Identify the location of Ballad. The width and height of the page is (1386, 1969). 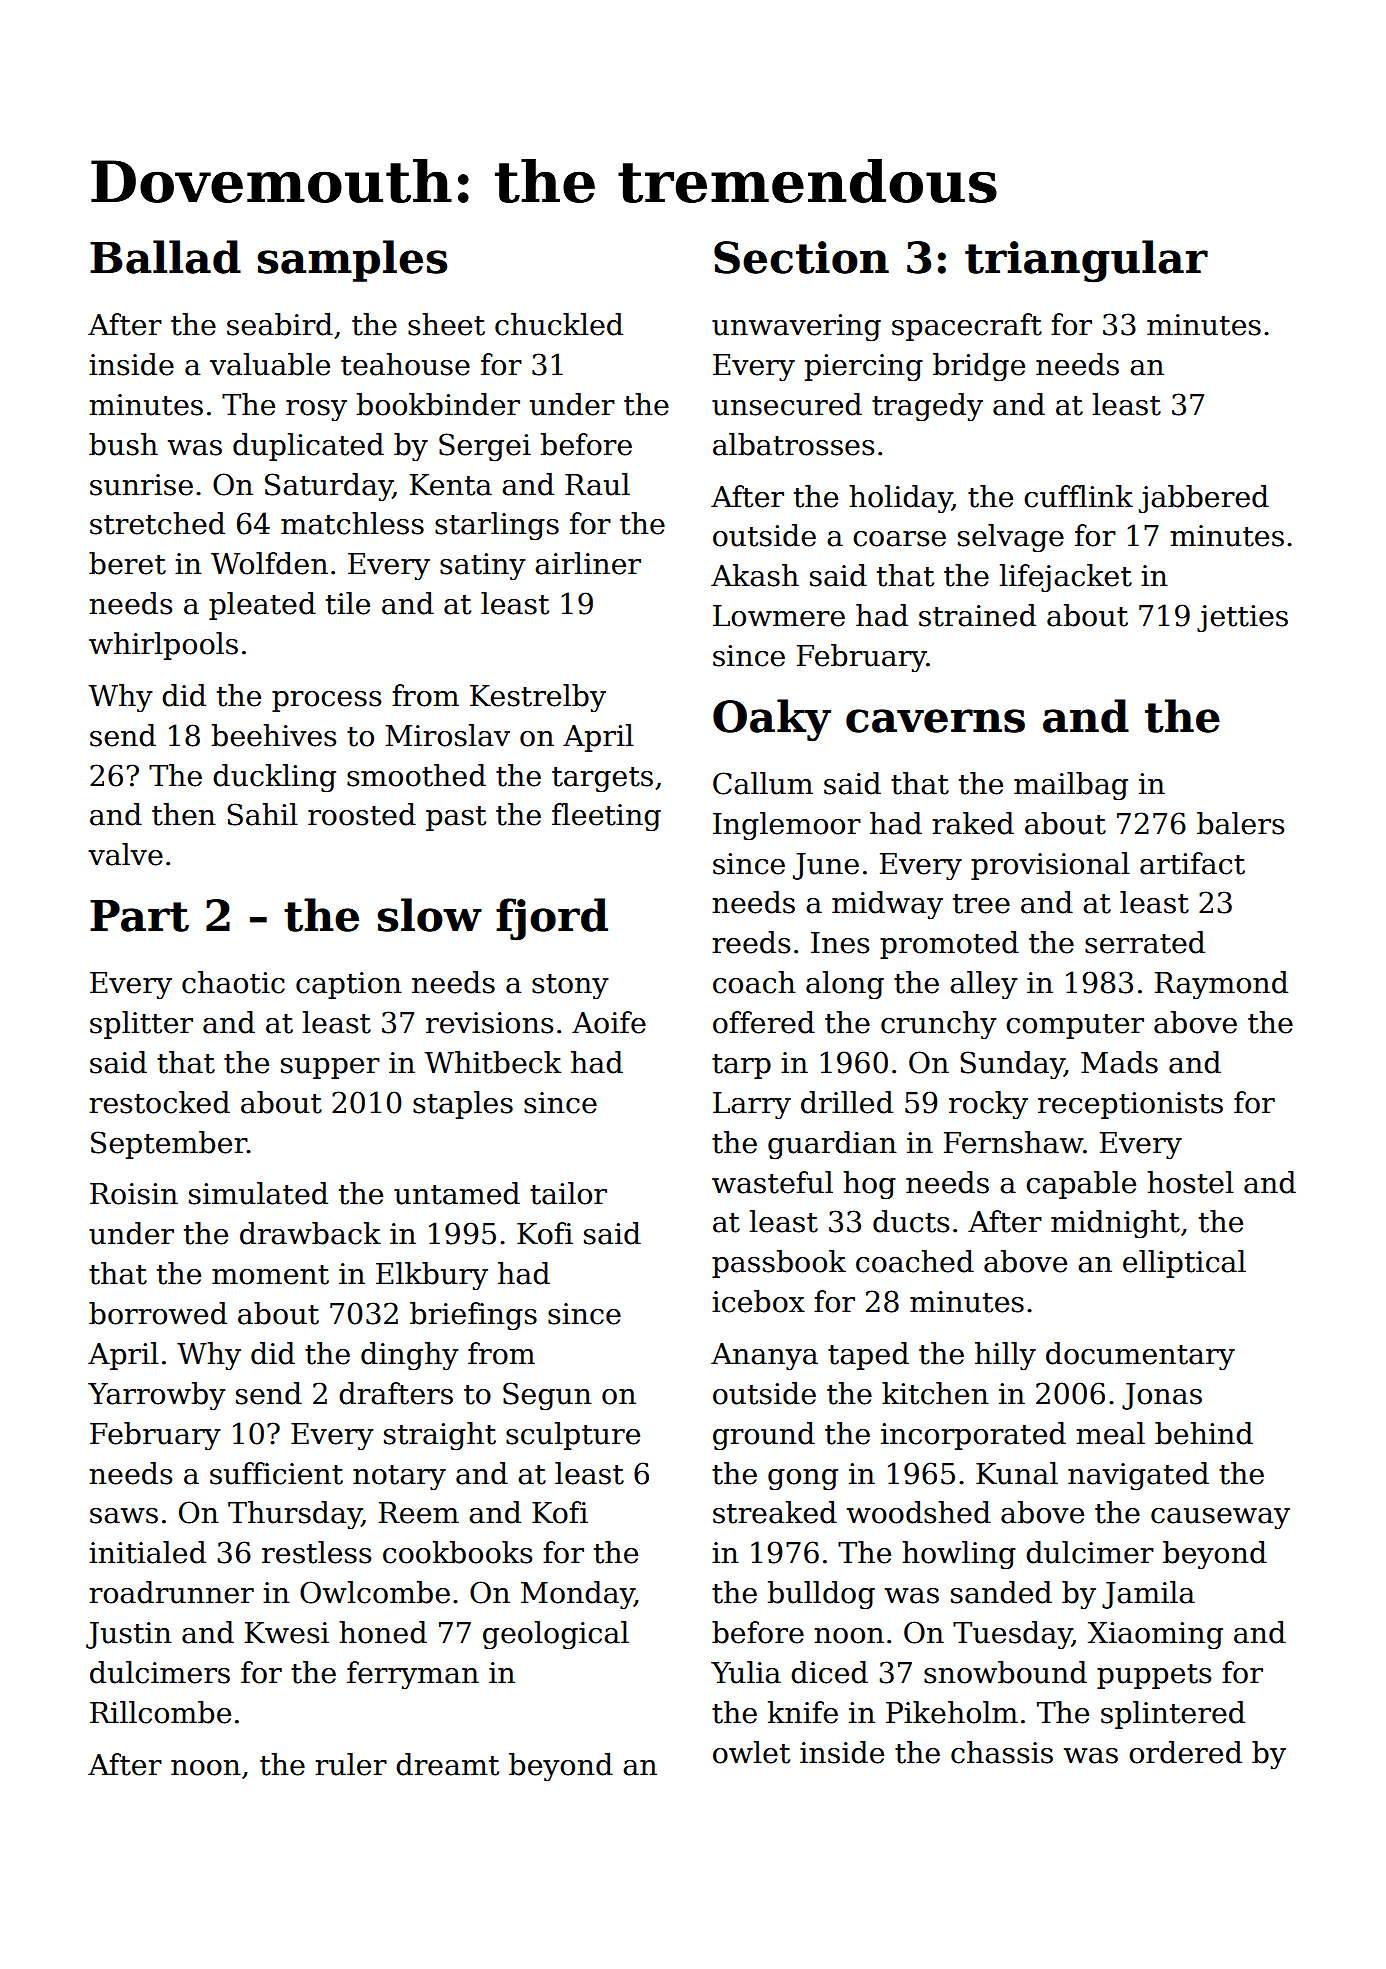
(165, 257).
